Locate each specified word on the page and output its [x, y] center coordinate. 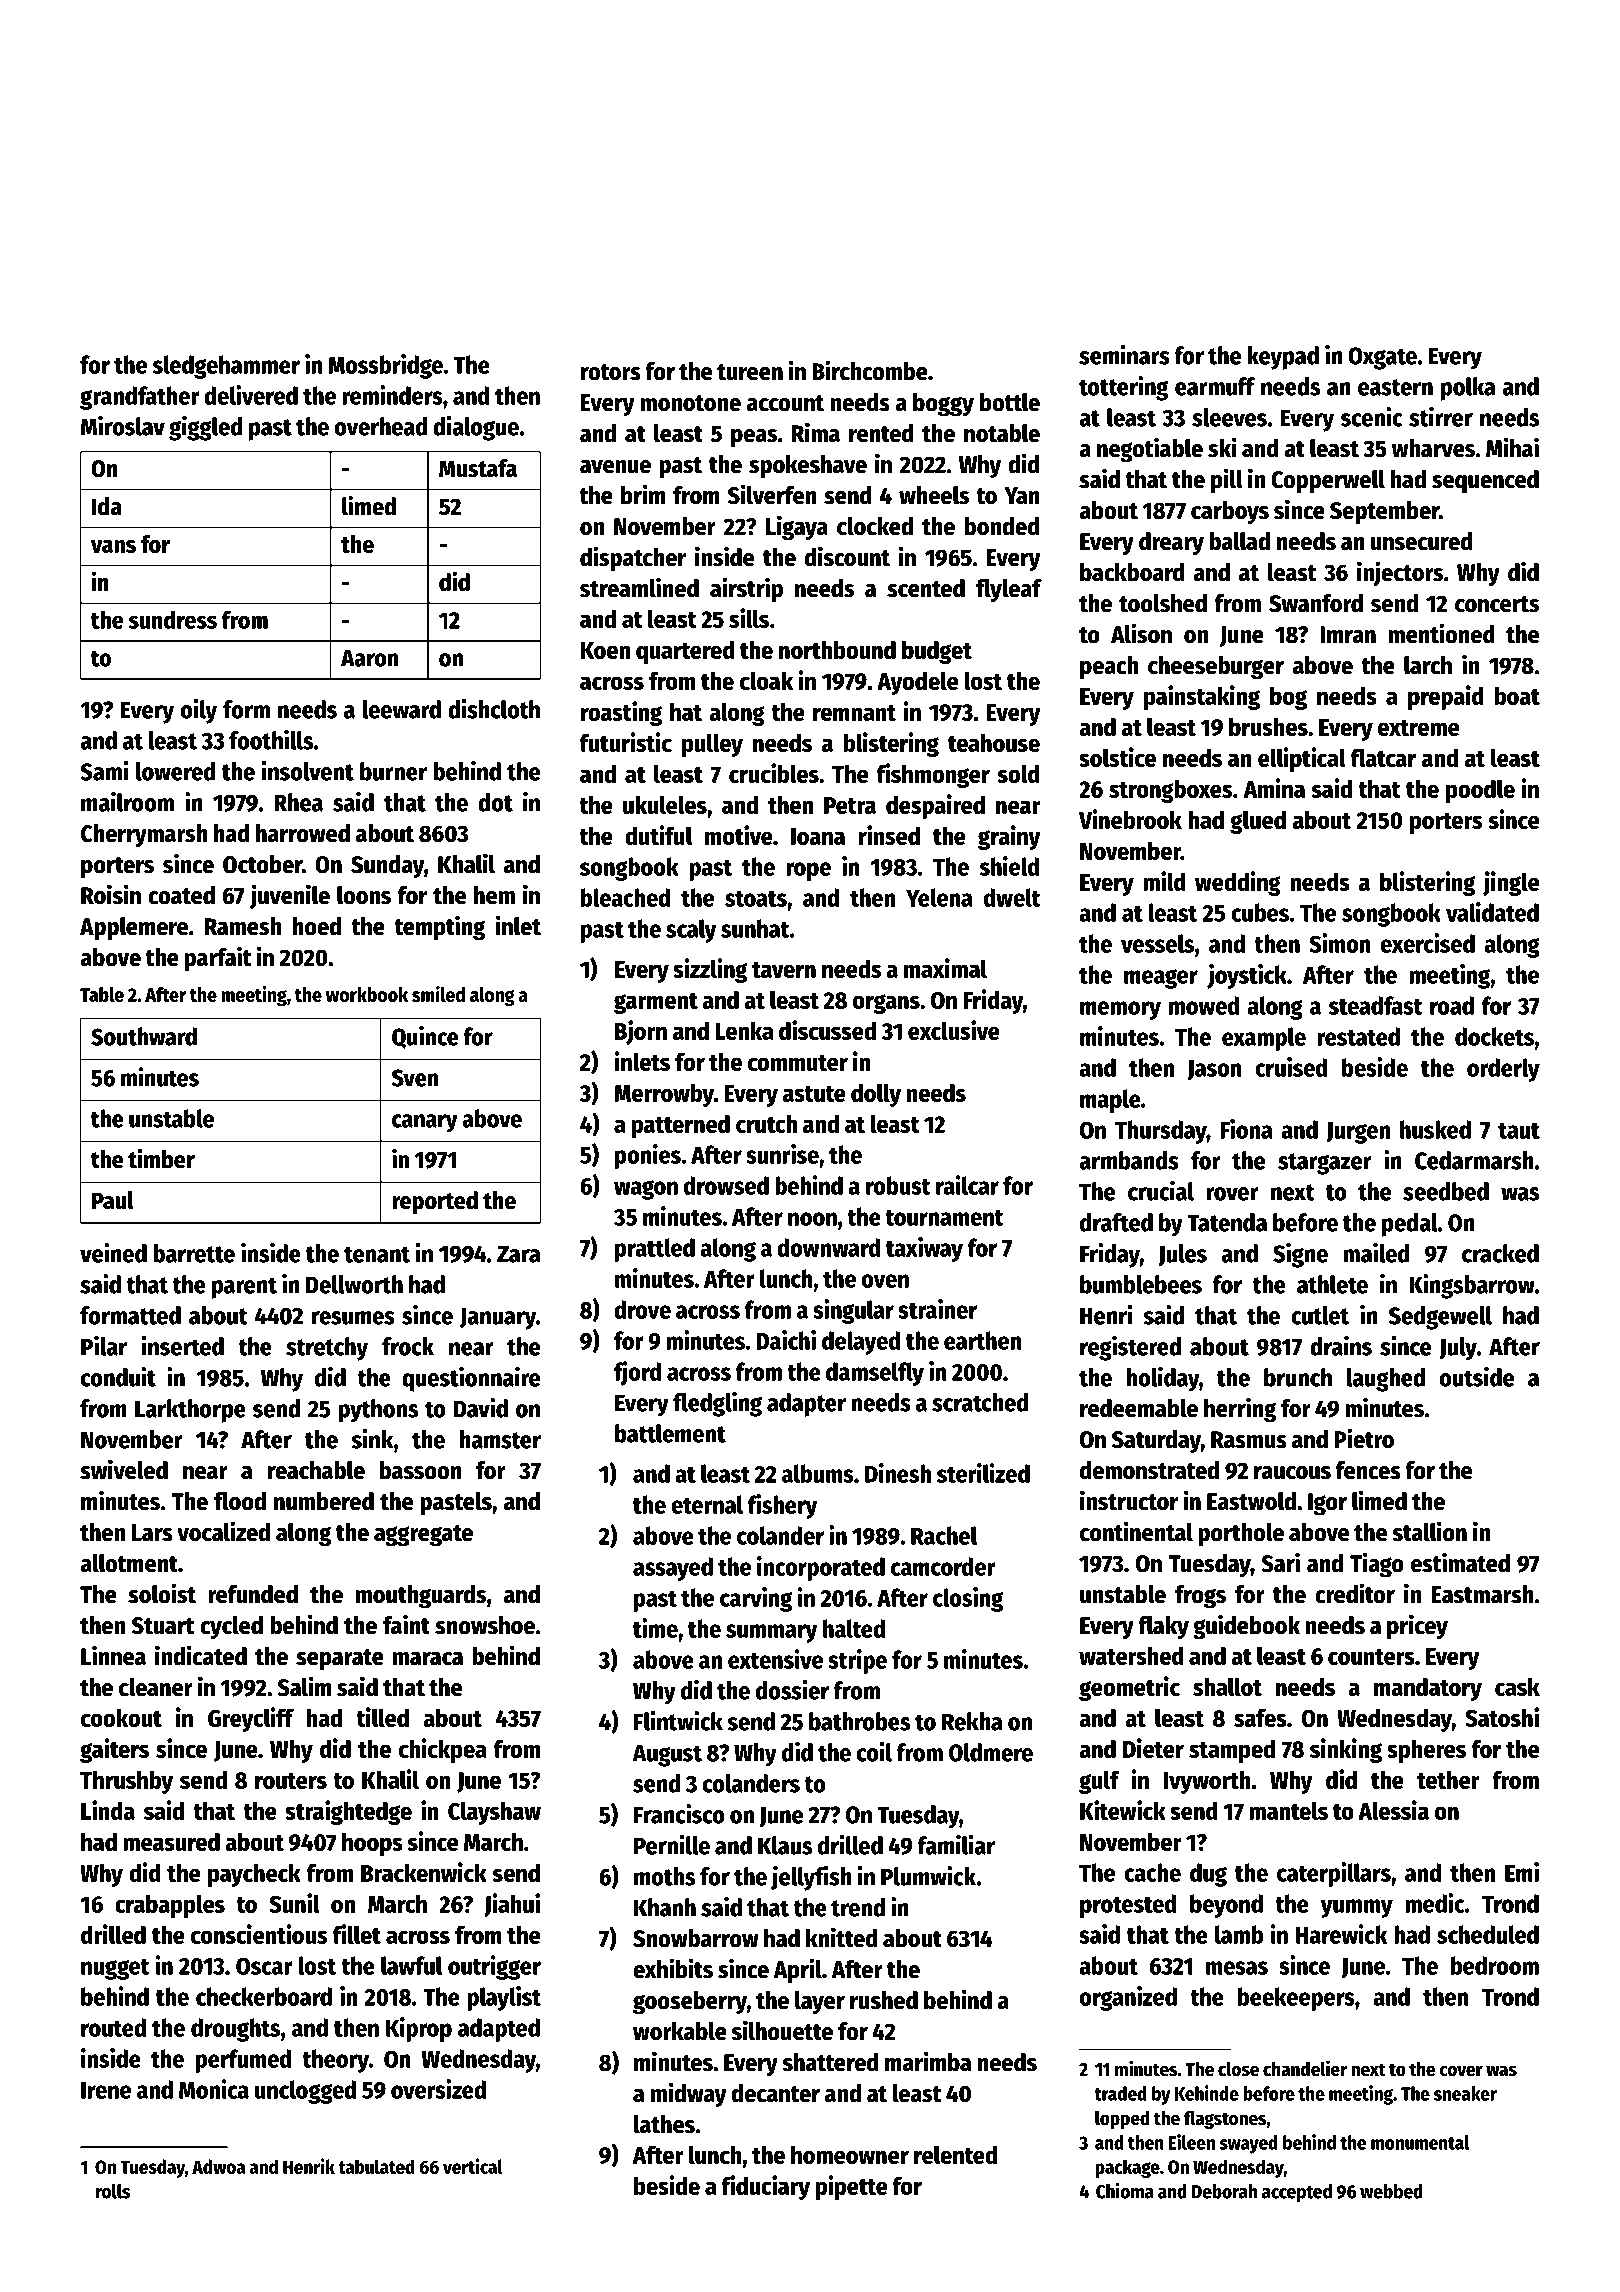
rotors [611, 372]
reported [435, 1202]
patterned [681, 1126]
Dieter [1153, 1748]
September [1384, 512]
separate [340, 1660]
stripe [857, 1661]
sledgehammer [226, 367]
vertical [472, 2166]
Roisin [111, 894]
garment [656, 1003]
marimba [928, 2061]
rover [1232, 1194]
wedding [1238, 883]
